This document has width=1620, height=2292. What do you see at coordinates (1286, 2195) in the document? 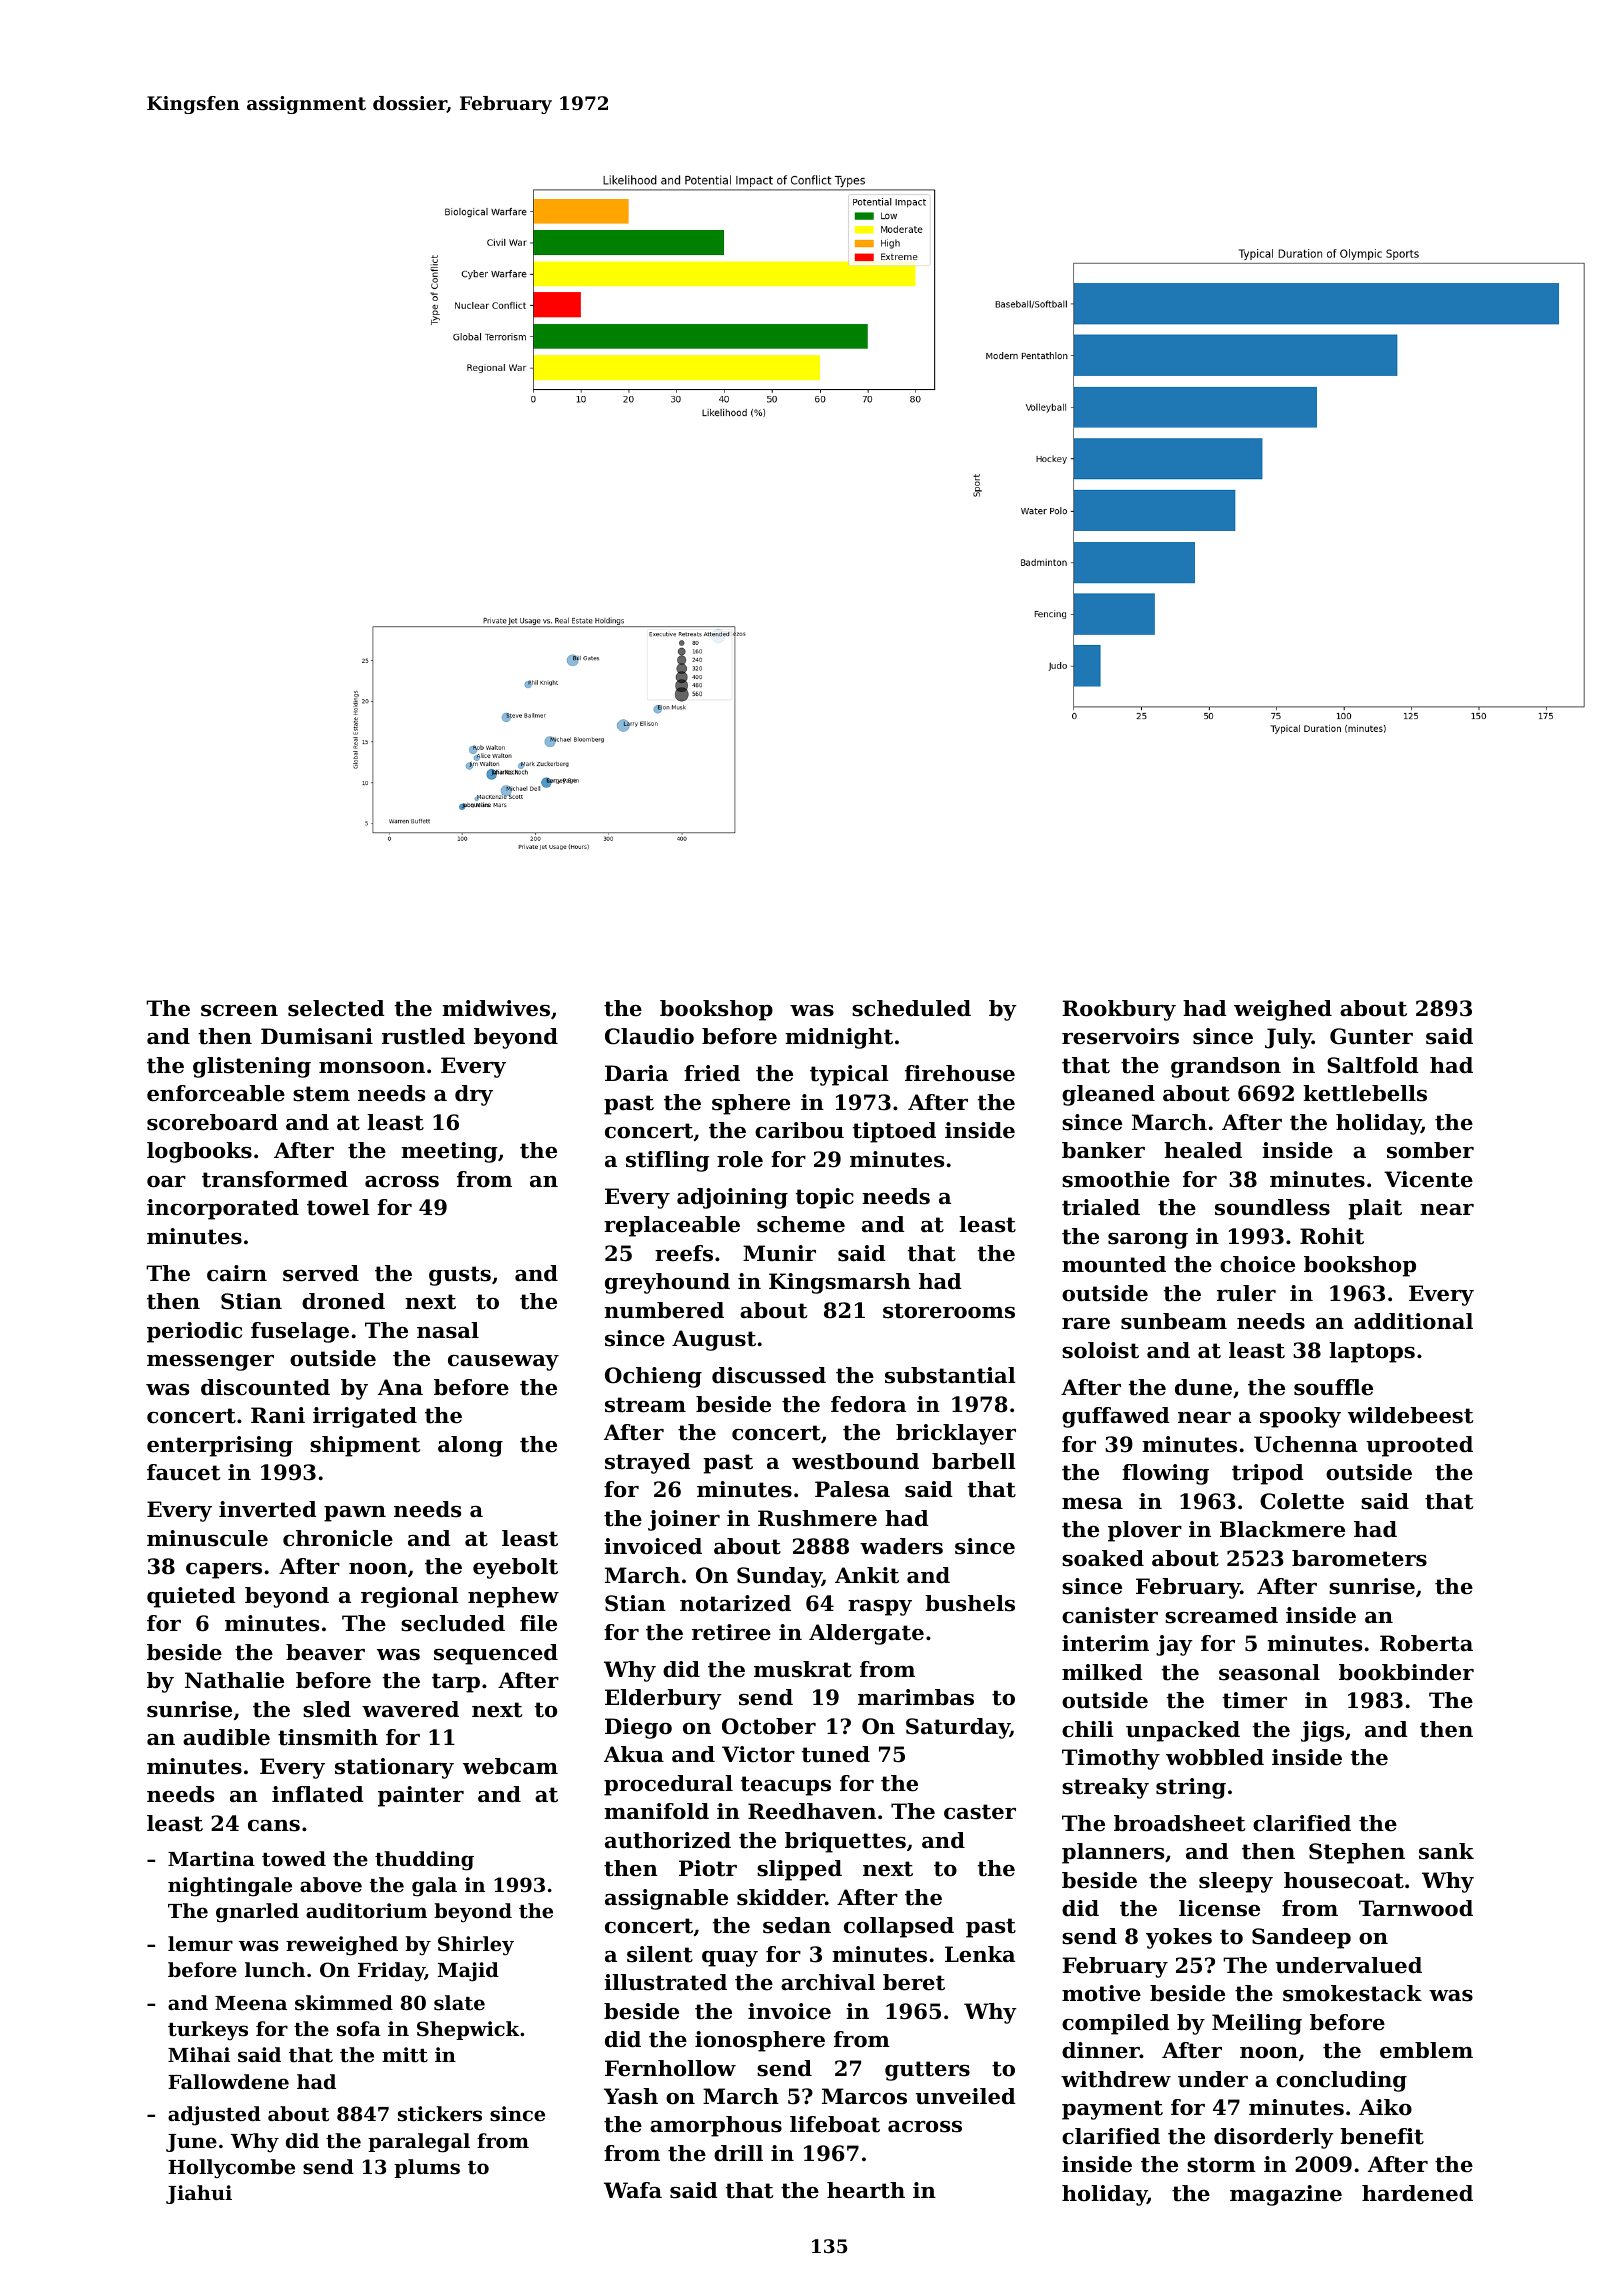
I see `magazine` at bounding box center [1286, 2195].
